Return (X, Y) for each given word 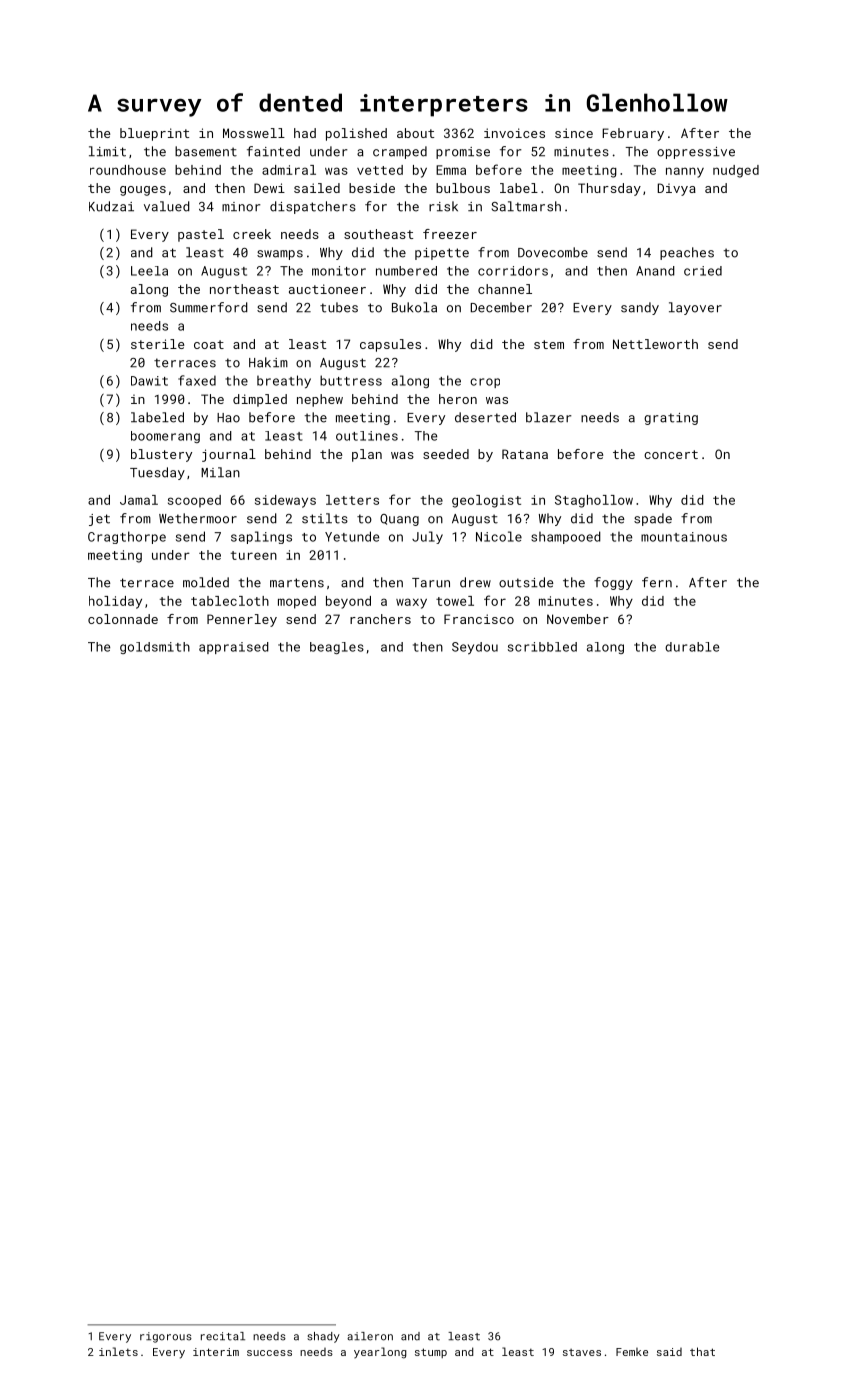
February (633, 134)
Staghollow (594, 501)
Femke (632, 1352)
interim (216, 1352)
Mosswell (254, 133)
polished (356, 134)
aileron (370, 1336)
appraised (234, 648)
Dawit (149, 381)
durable (692, 647)
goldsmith (155, 648)
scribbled (542, 647)
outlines (367, 436)
